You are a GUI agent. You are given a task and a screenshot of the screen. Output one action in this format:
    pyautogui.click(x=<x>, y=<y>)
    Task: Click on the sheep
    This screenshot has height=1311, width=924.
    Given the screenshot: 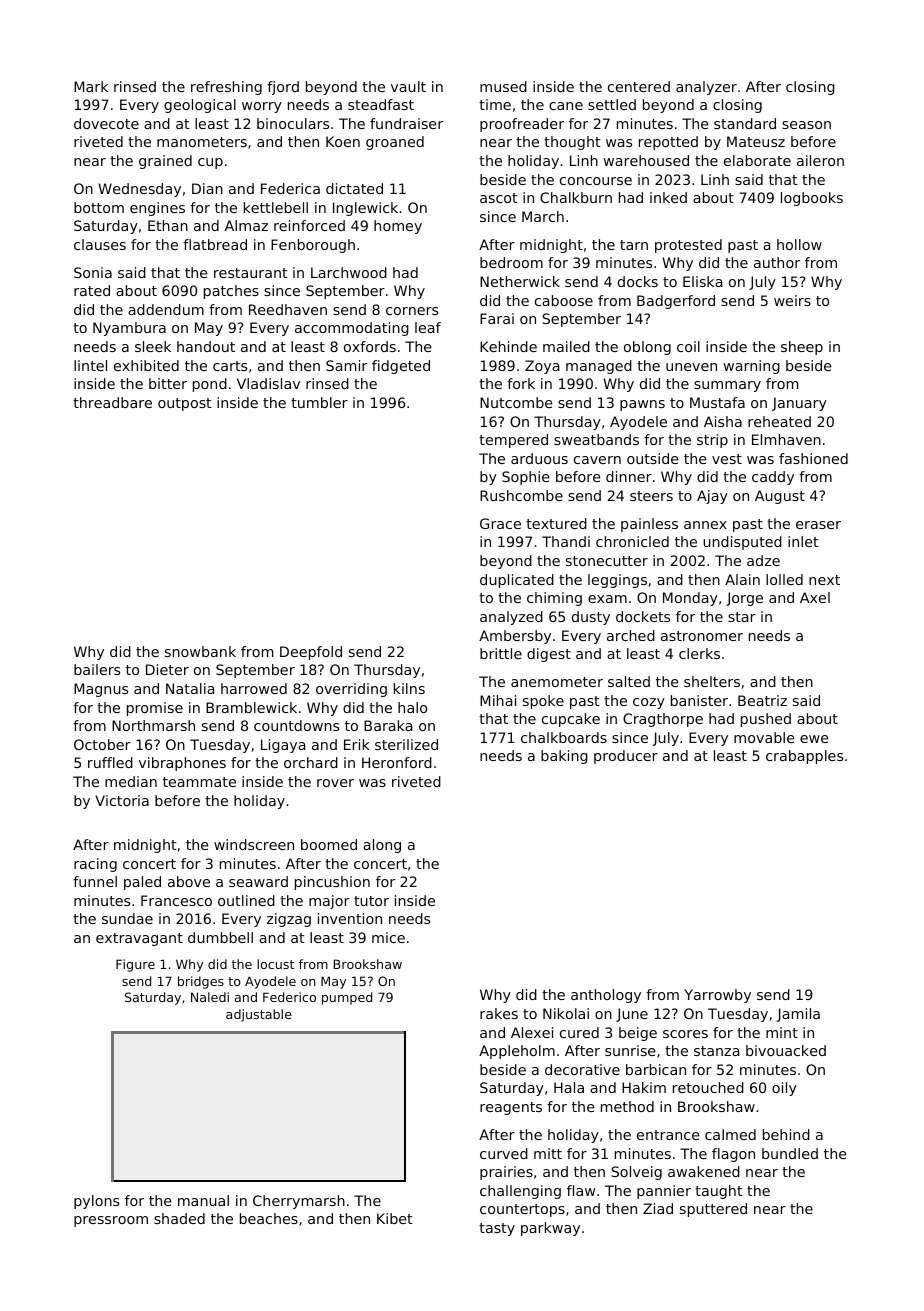 What is the action you would take?
    pyautogui.click(x=802, y=348)
